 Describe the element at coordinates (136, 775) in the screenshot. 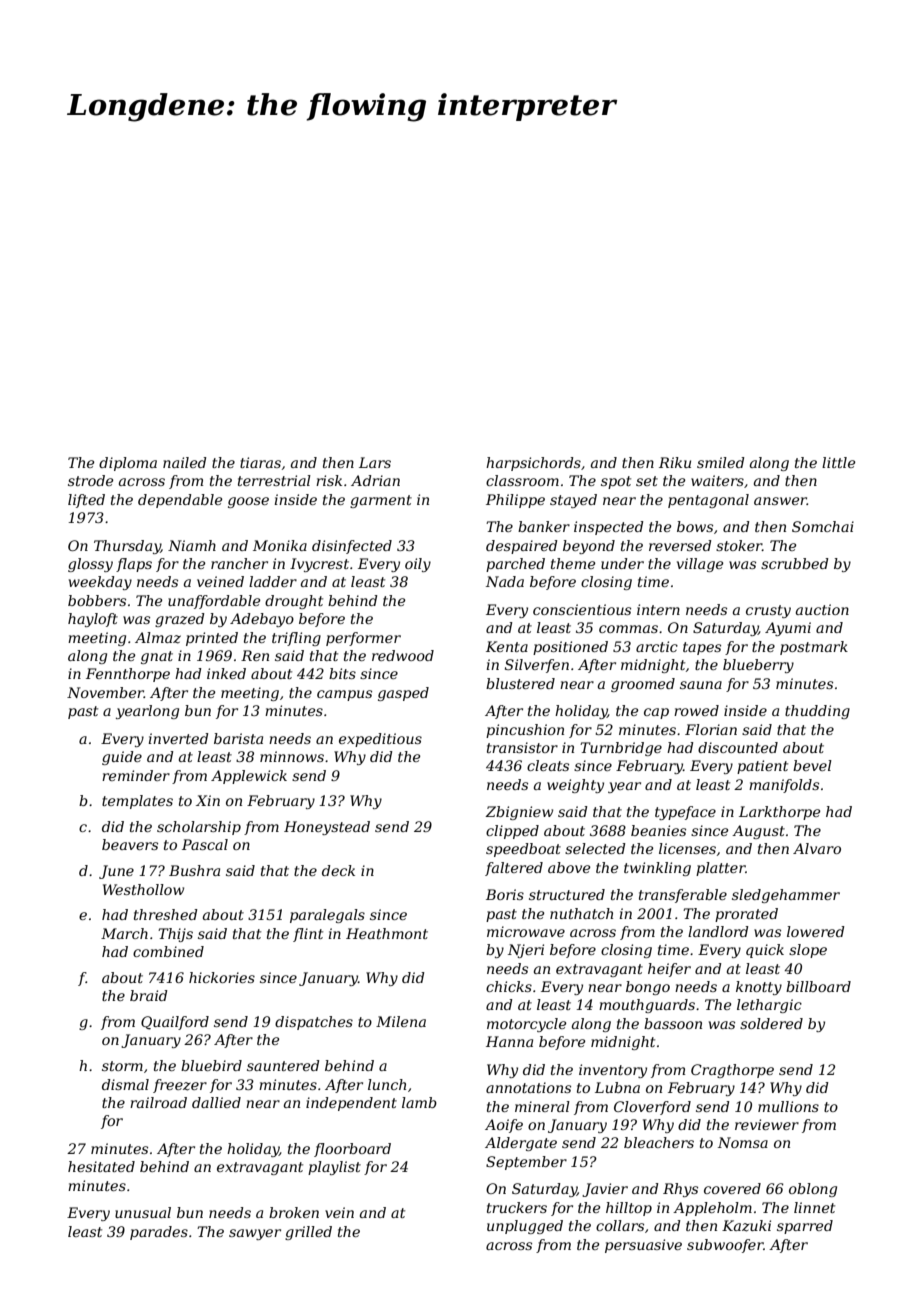

I see `reminder` at that location.
